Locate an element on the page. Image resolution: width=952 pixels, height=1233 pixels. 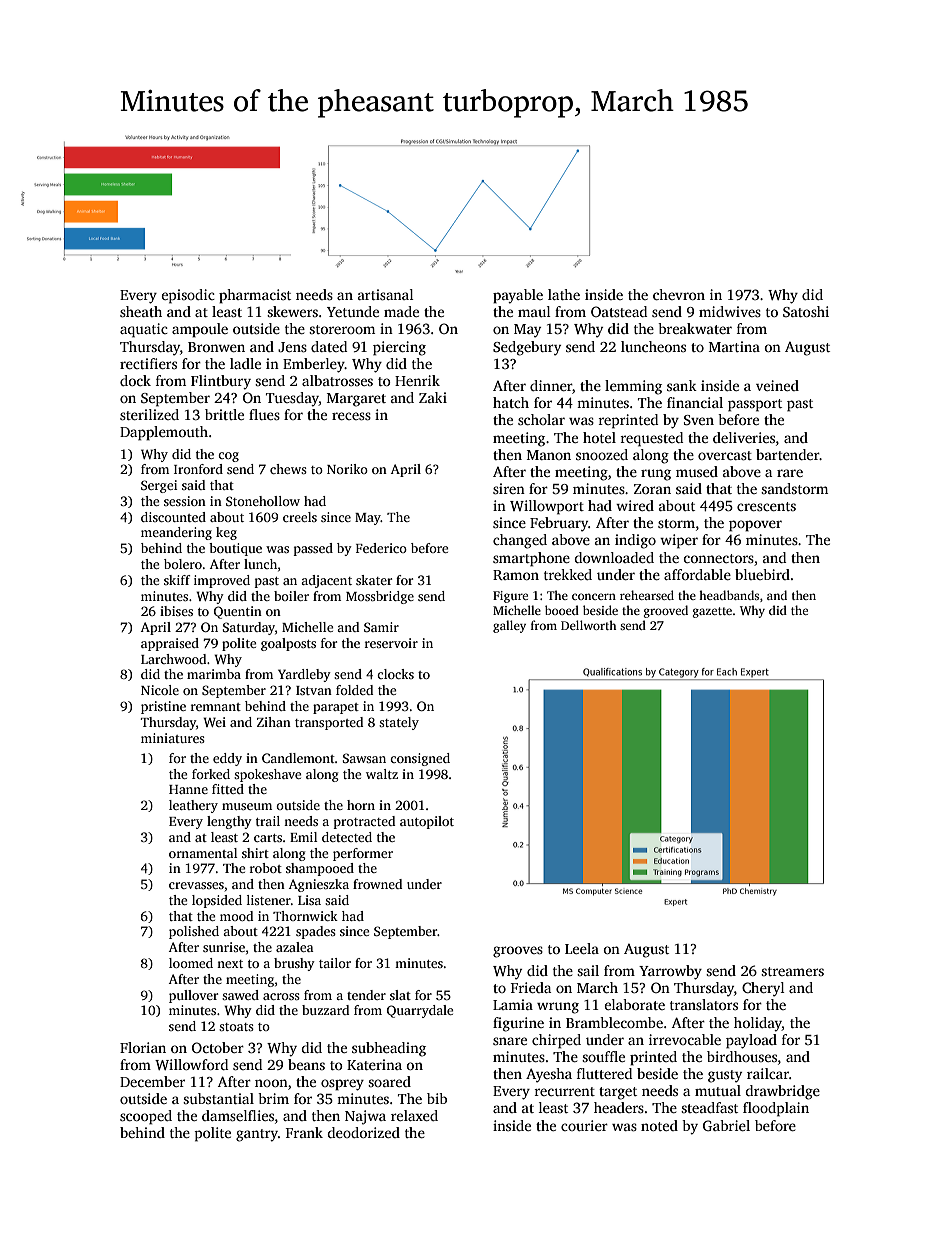
chevron is located at coordinates (679, 294).
